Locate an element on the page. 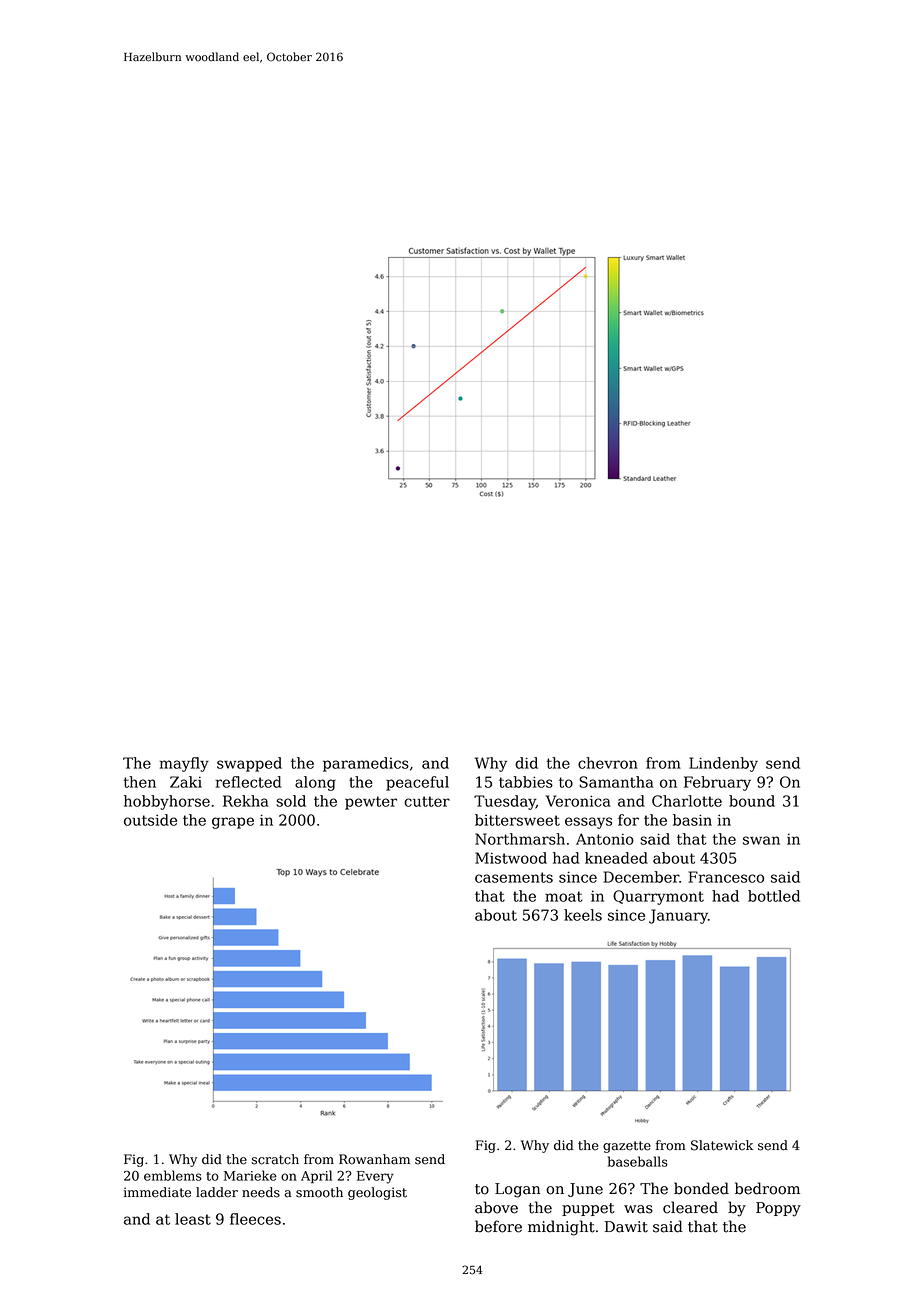 The width and height of the image is (924, 1308). Rekha is located at coordinates (246, 801).
